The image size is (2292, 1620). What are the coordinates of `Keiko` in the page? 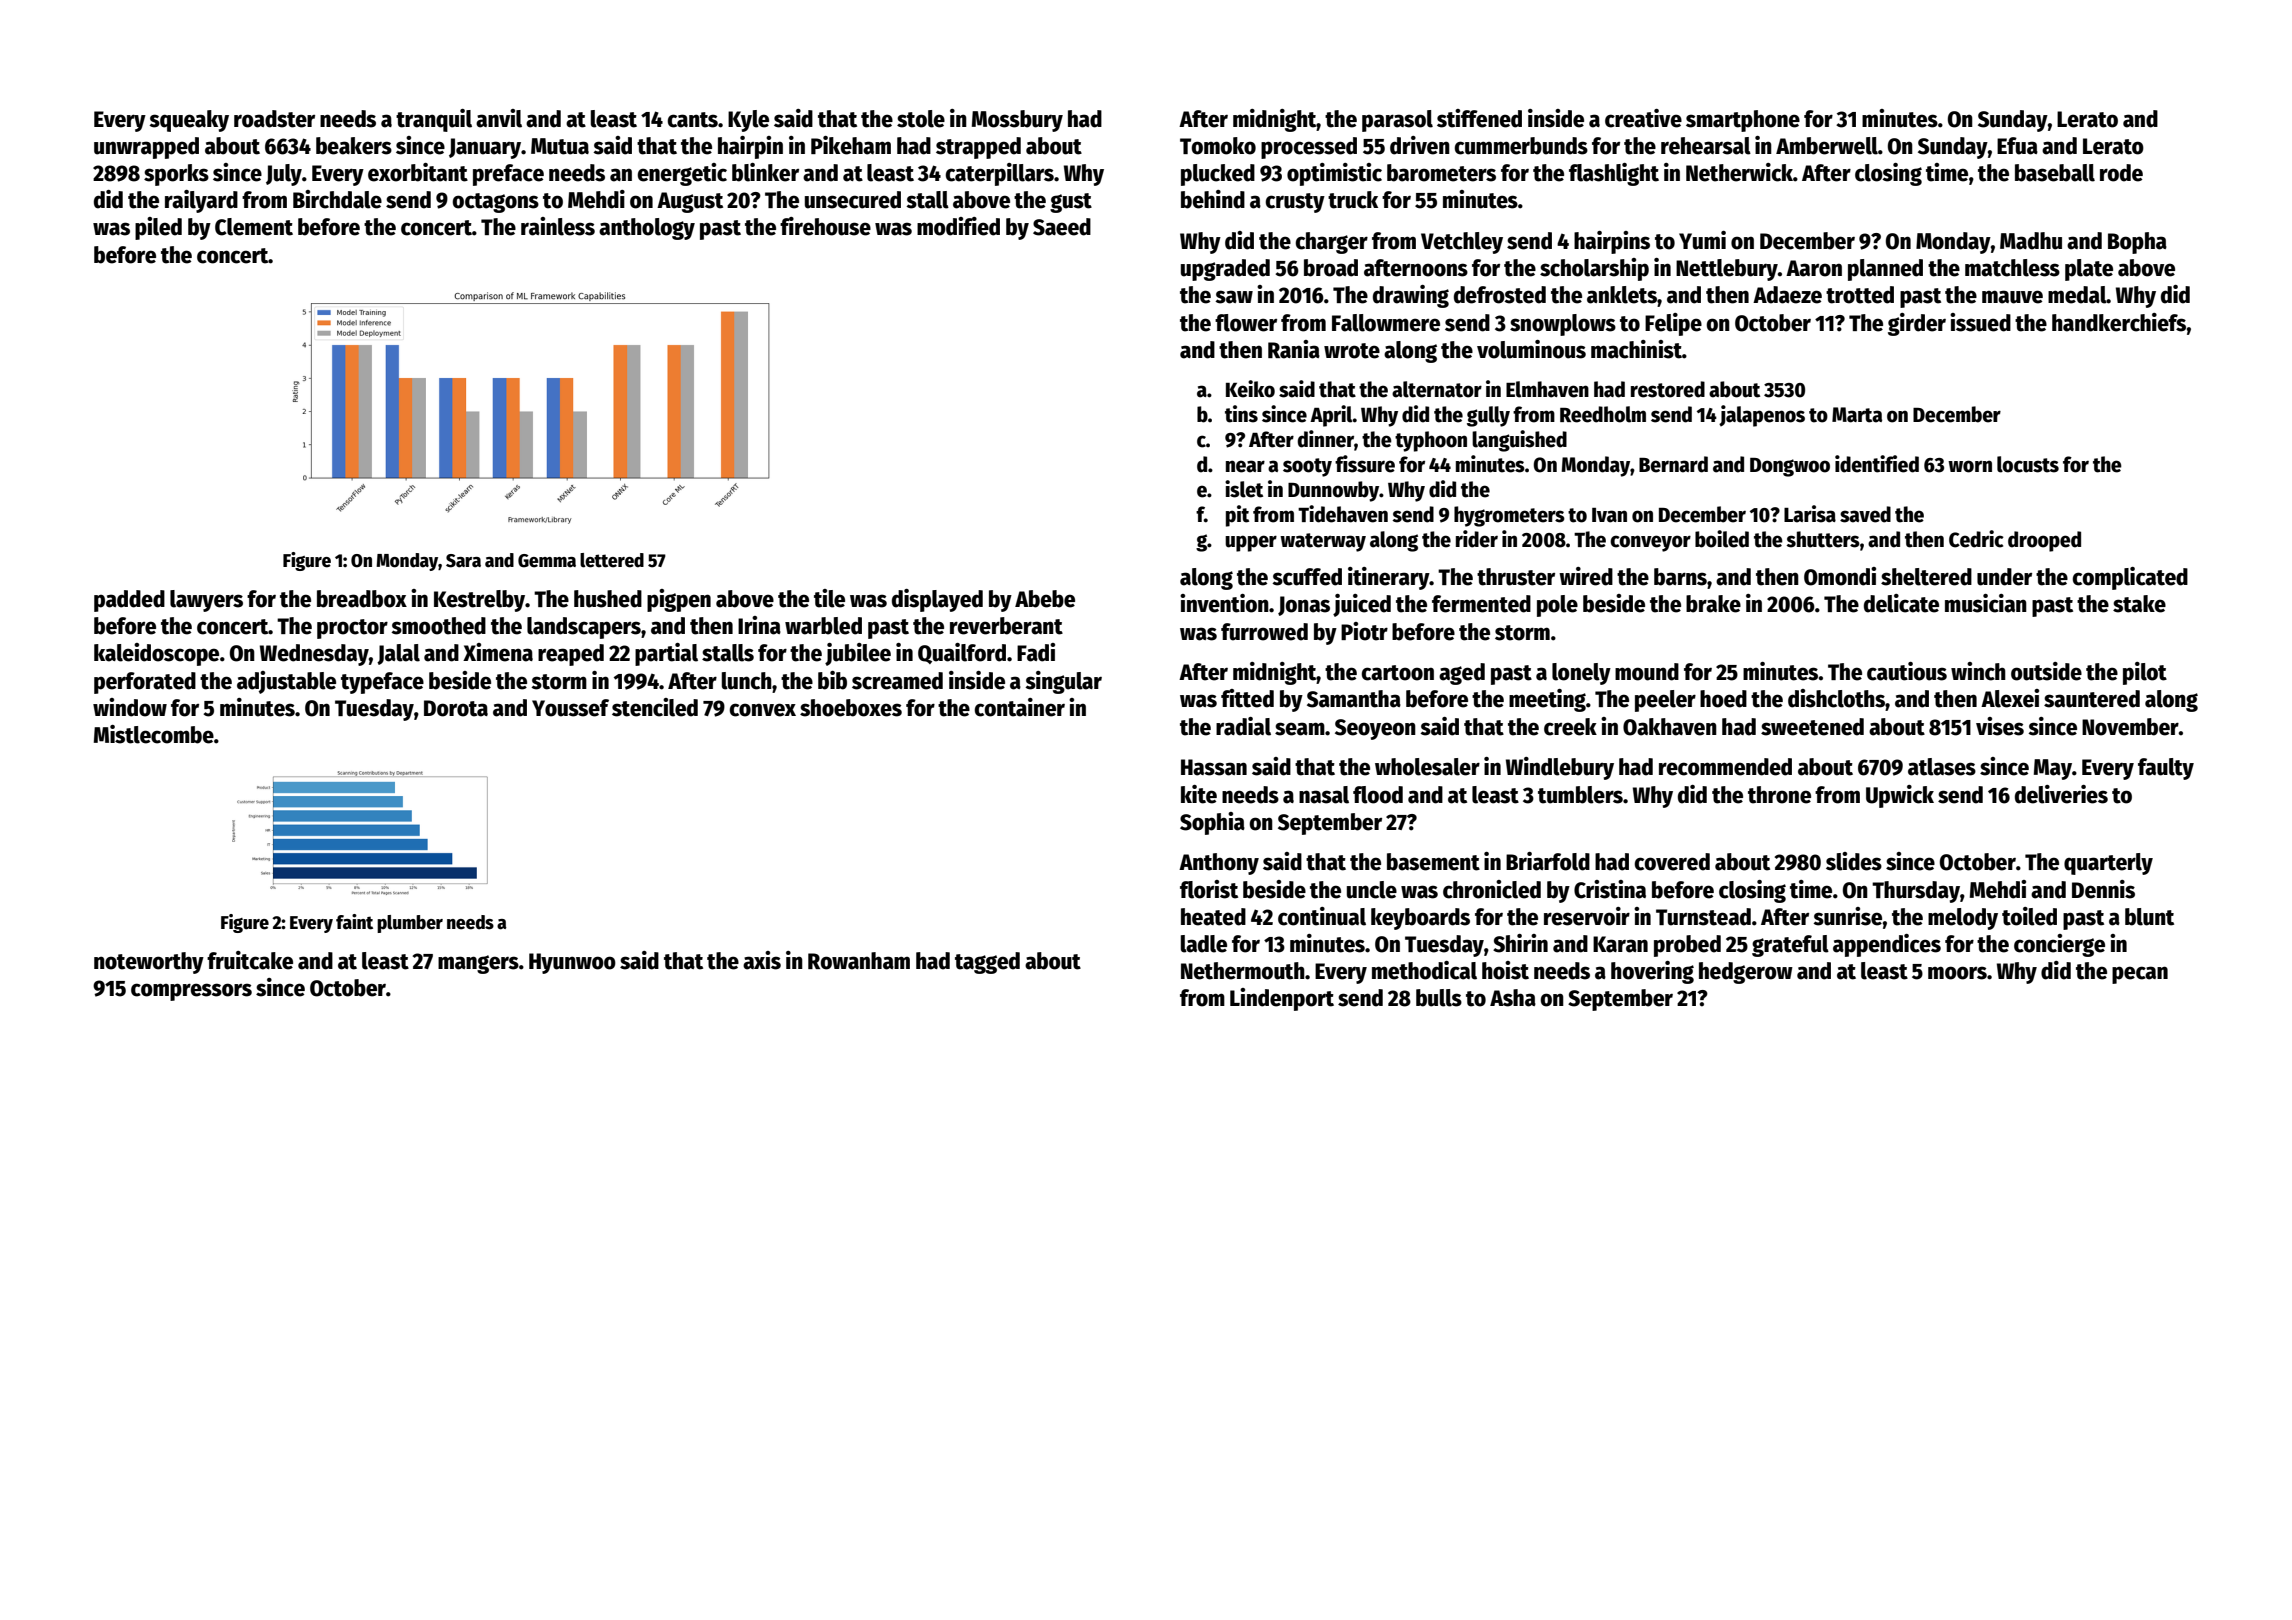 It's located at (1250, 389).
